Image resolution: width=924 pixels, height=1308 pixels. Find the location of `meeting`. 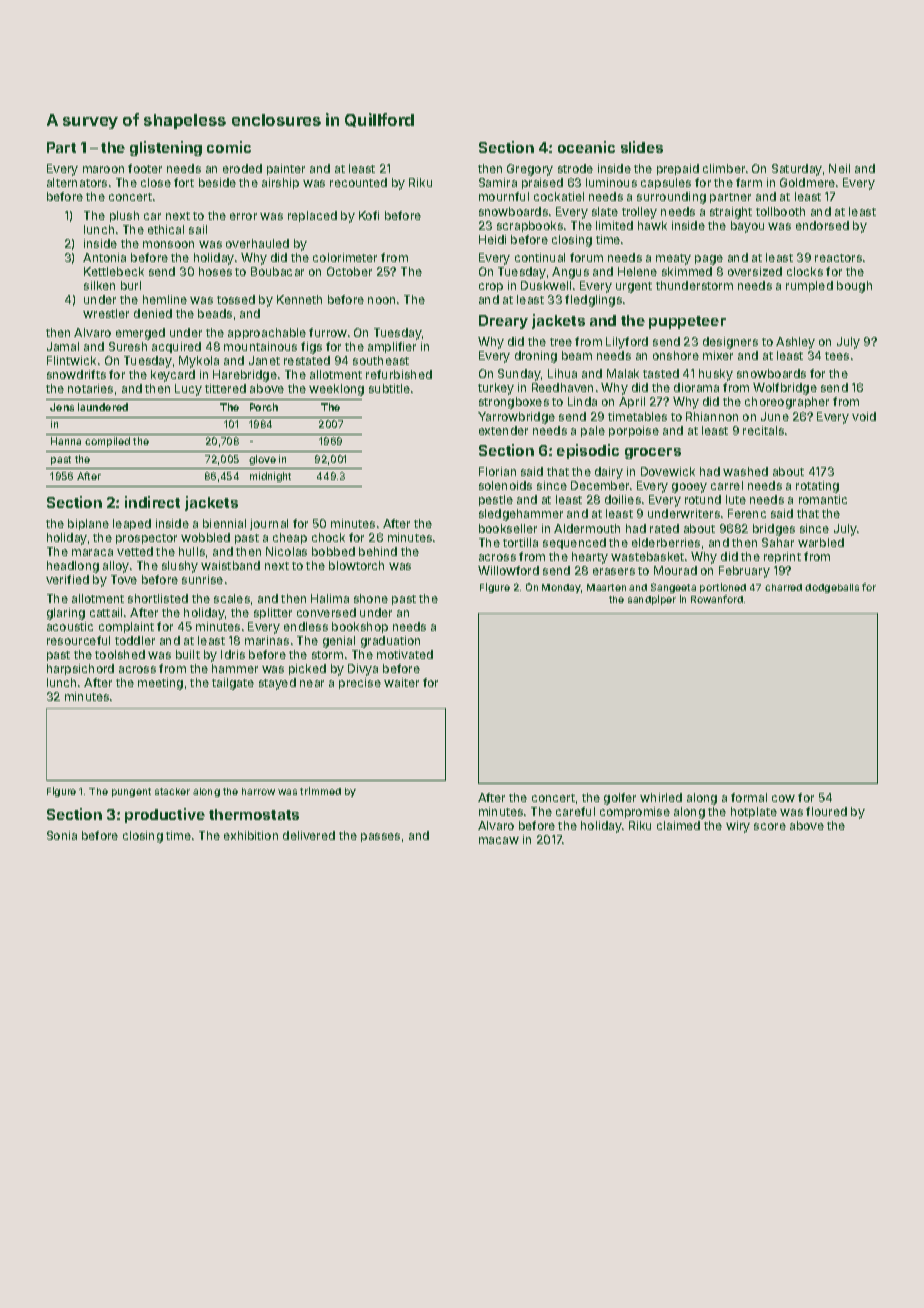

meeting is located at coordinates (160, 684).
